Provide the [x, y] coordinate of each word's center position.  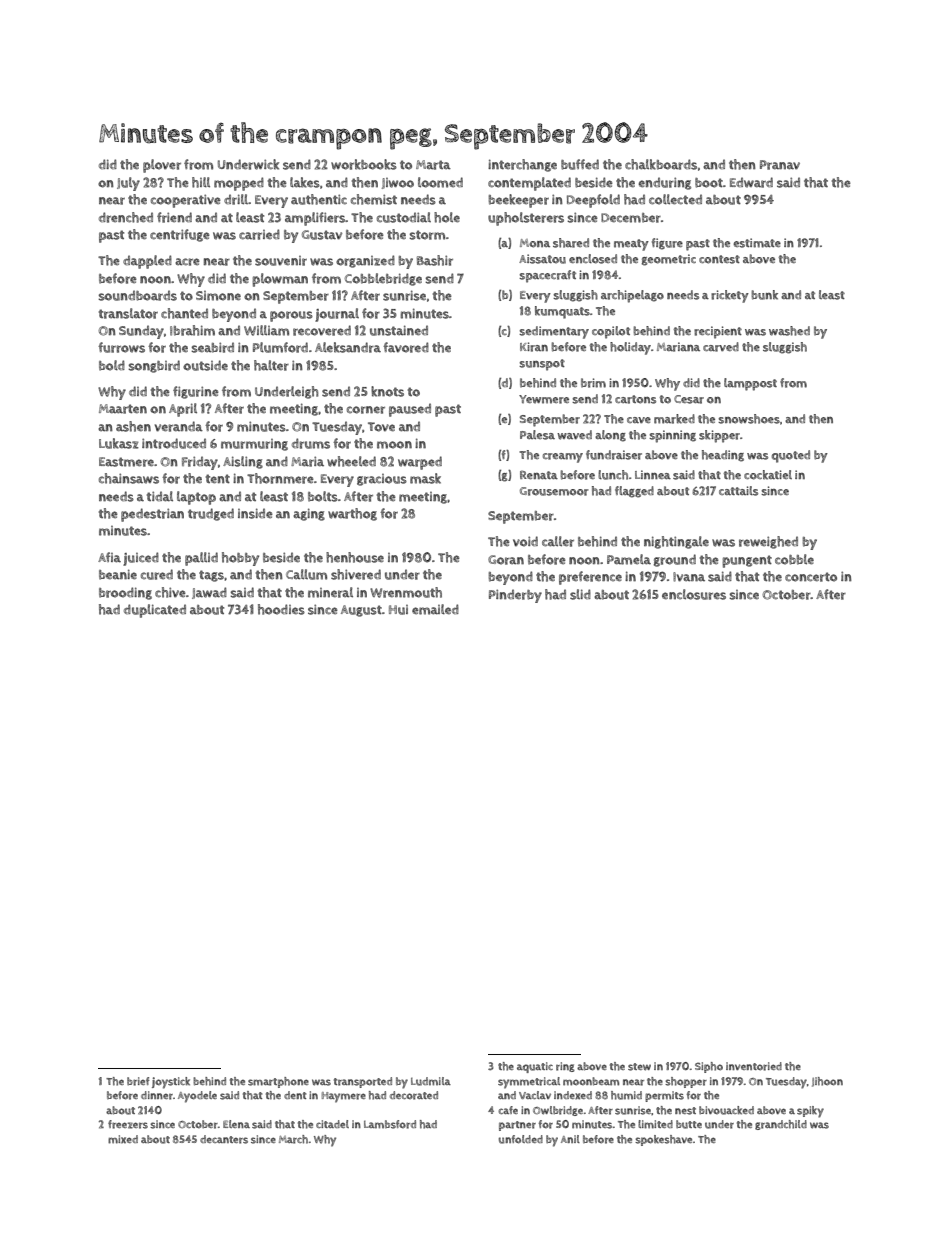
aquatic [535, 1067]
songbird [154, 366]
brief [138, 1081]
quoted [791, 456]
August [361, 611]
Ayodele [197, 1097]
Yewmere [544, 399]
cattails [738, 491]
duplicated [155, 611]
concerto [811, 577]
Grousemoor [554, 491]
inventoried [754, 1066]
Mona [535, 243]
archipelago [632, 296]
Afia [109, 557]
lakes [305, 182]
